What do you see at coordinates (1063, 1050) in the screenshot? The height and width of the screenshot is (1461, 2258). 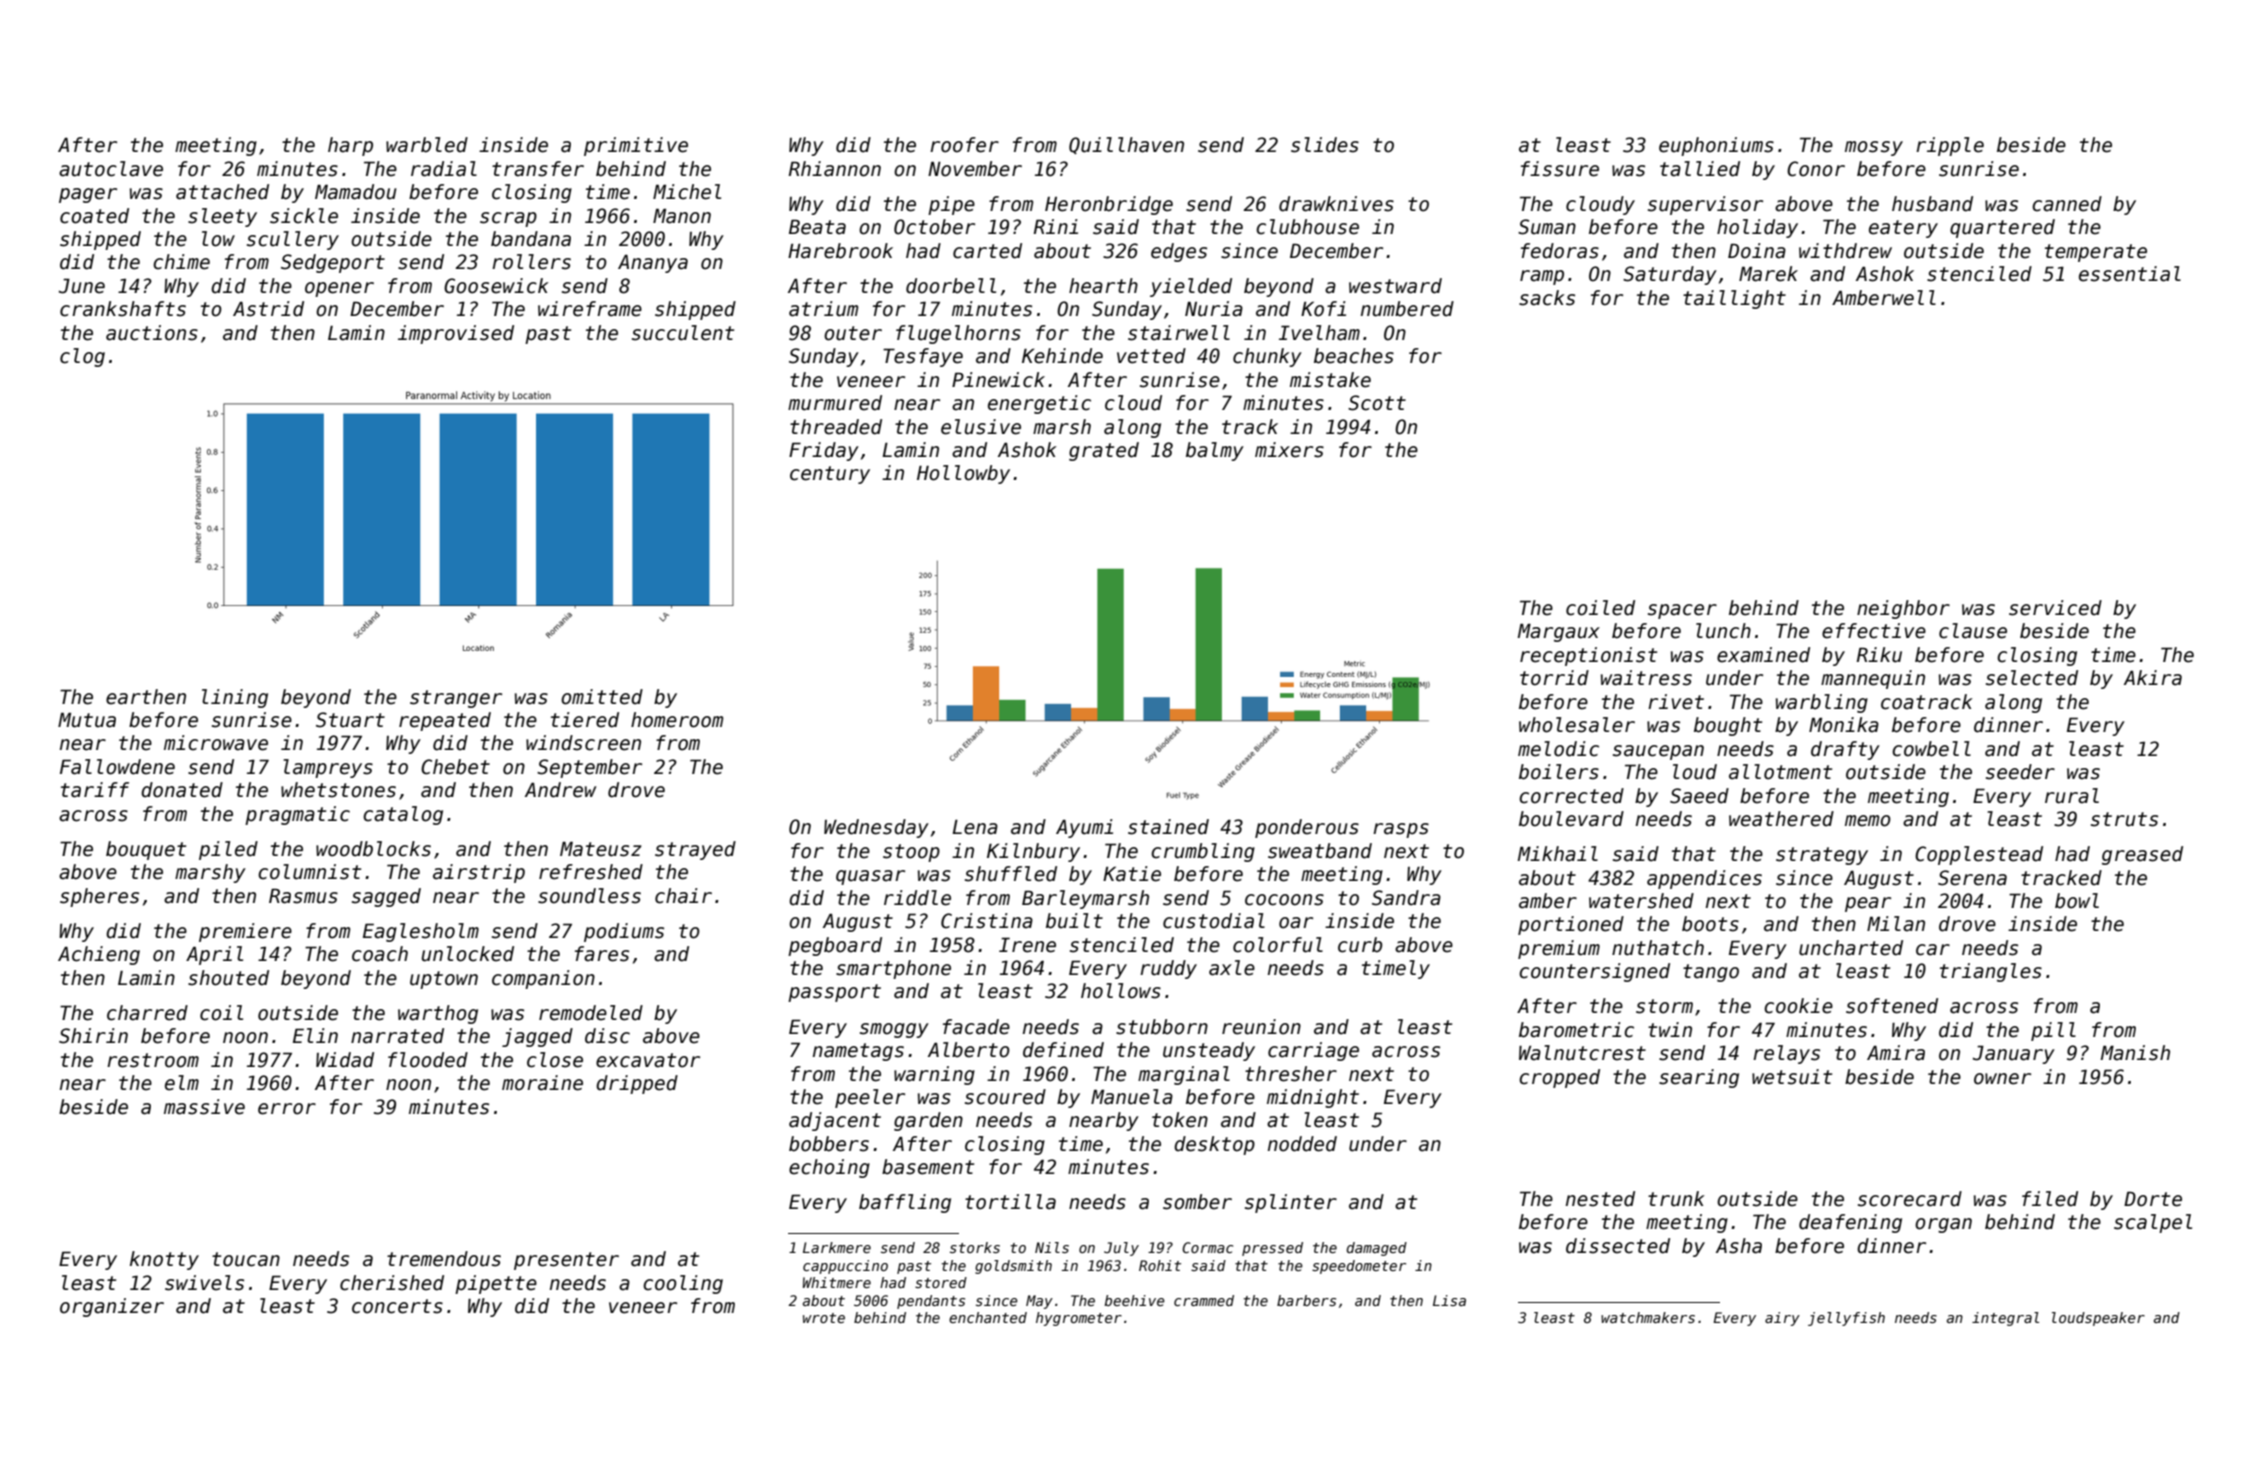 I see `defined` at bounding box center [1063, 1050].
